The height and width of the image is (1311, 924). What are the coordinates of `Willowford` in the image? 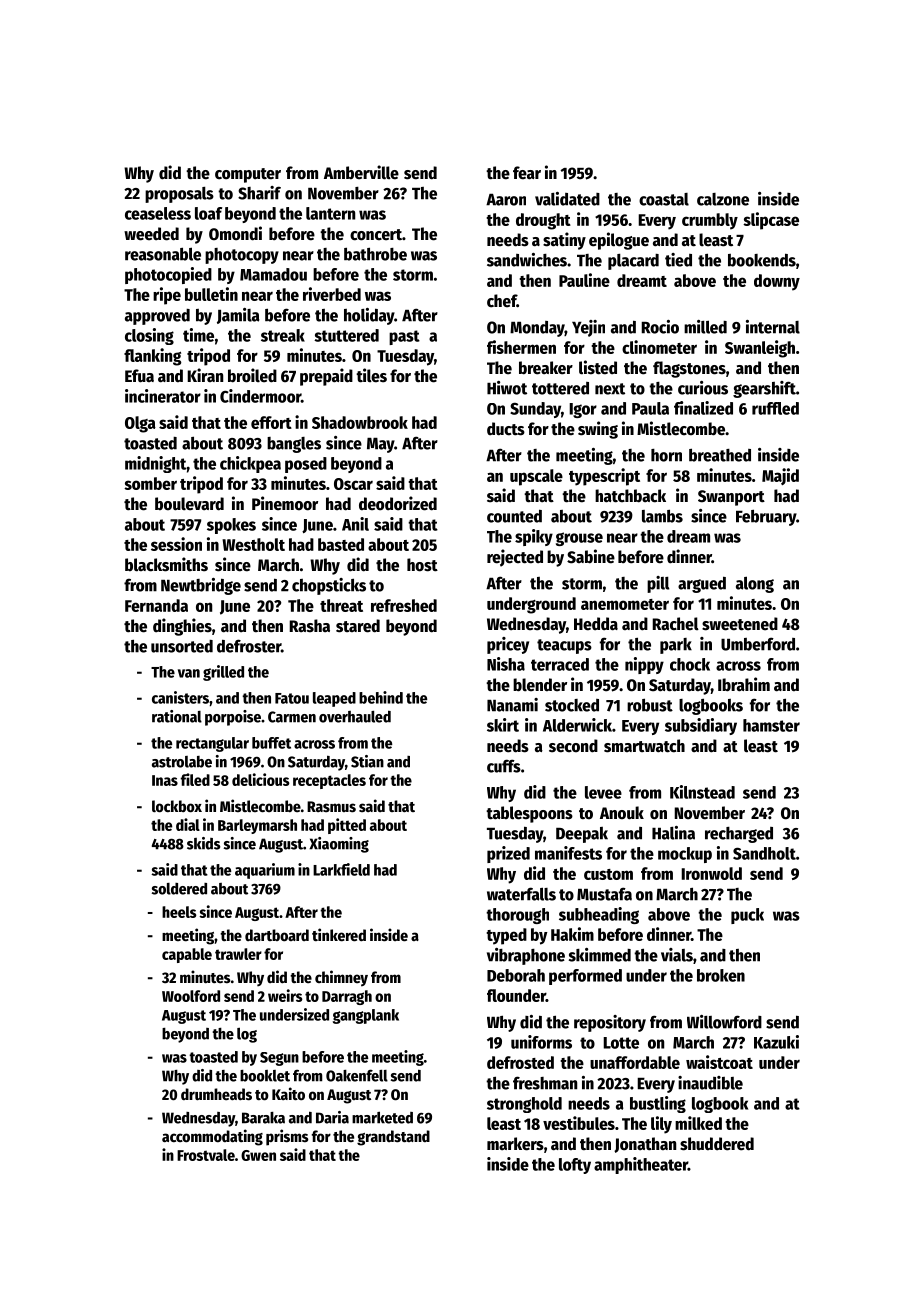 It's located at (724, 1022).
